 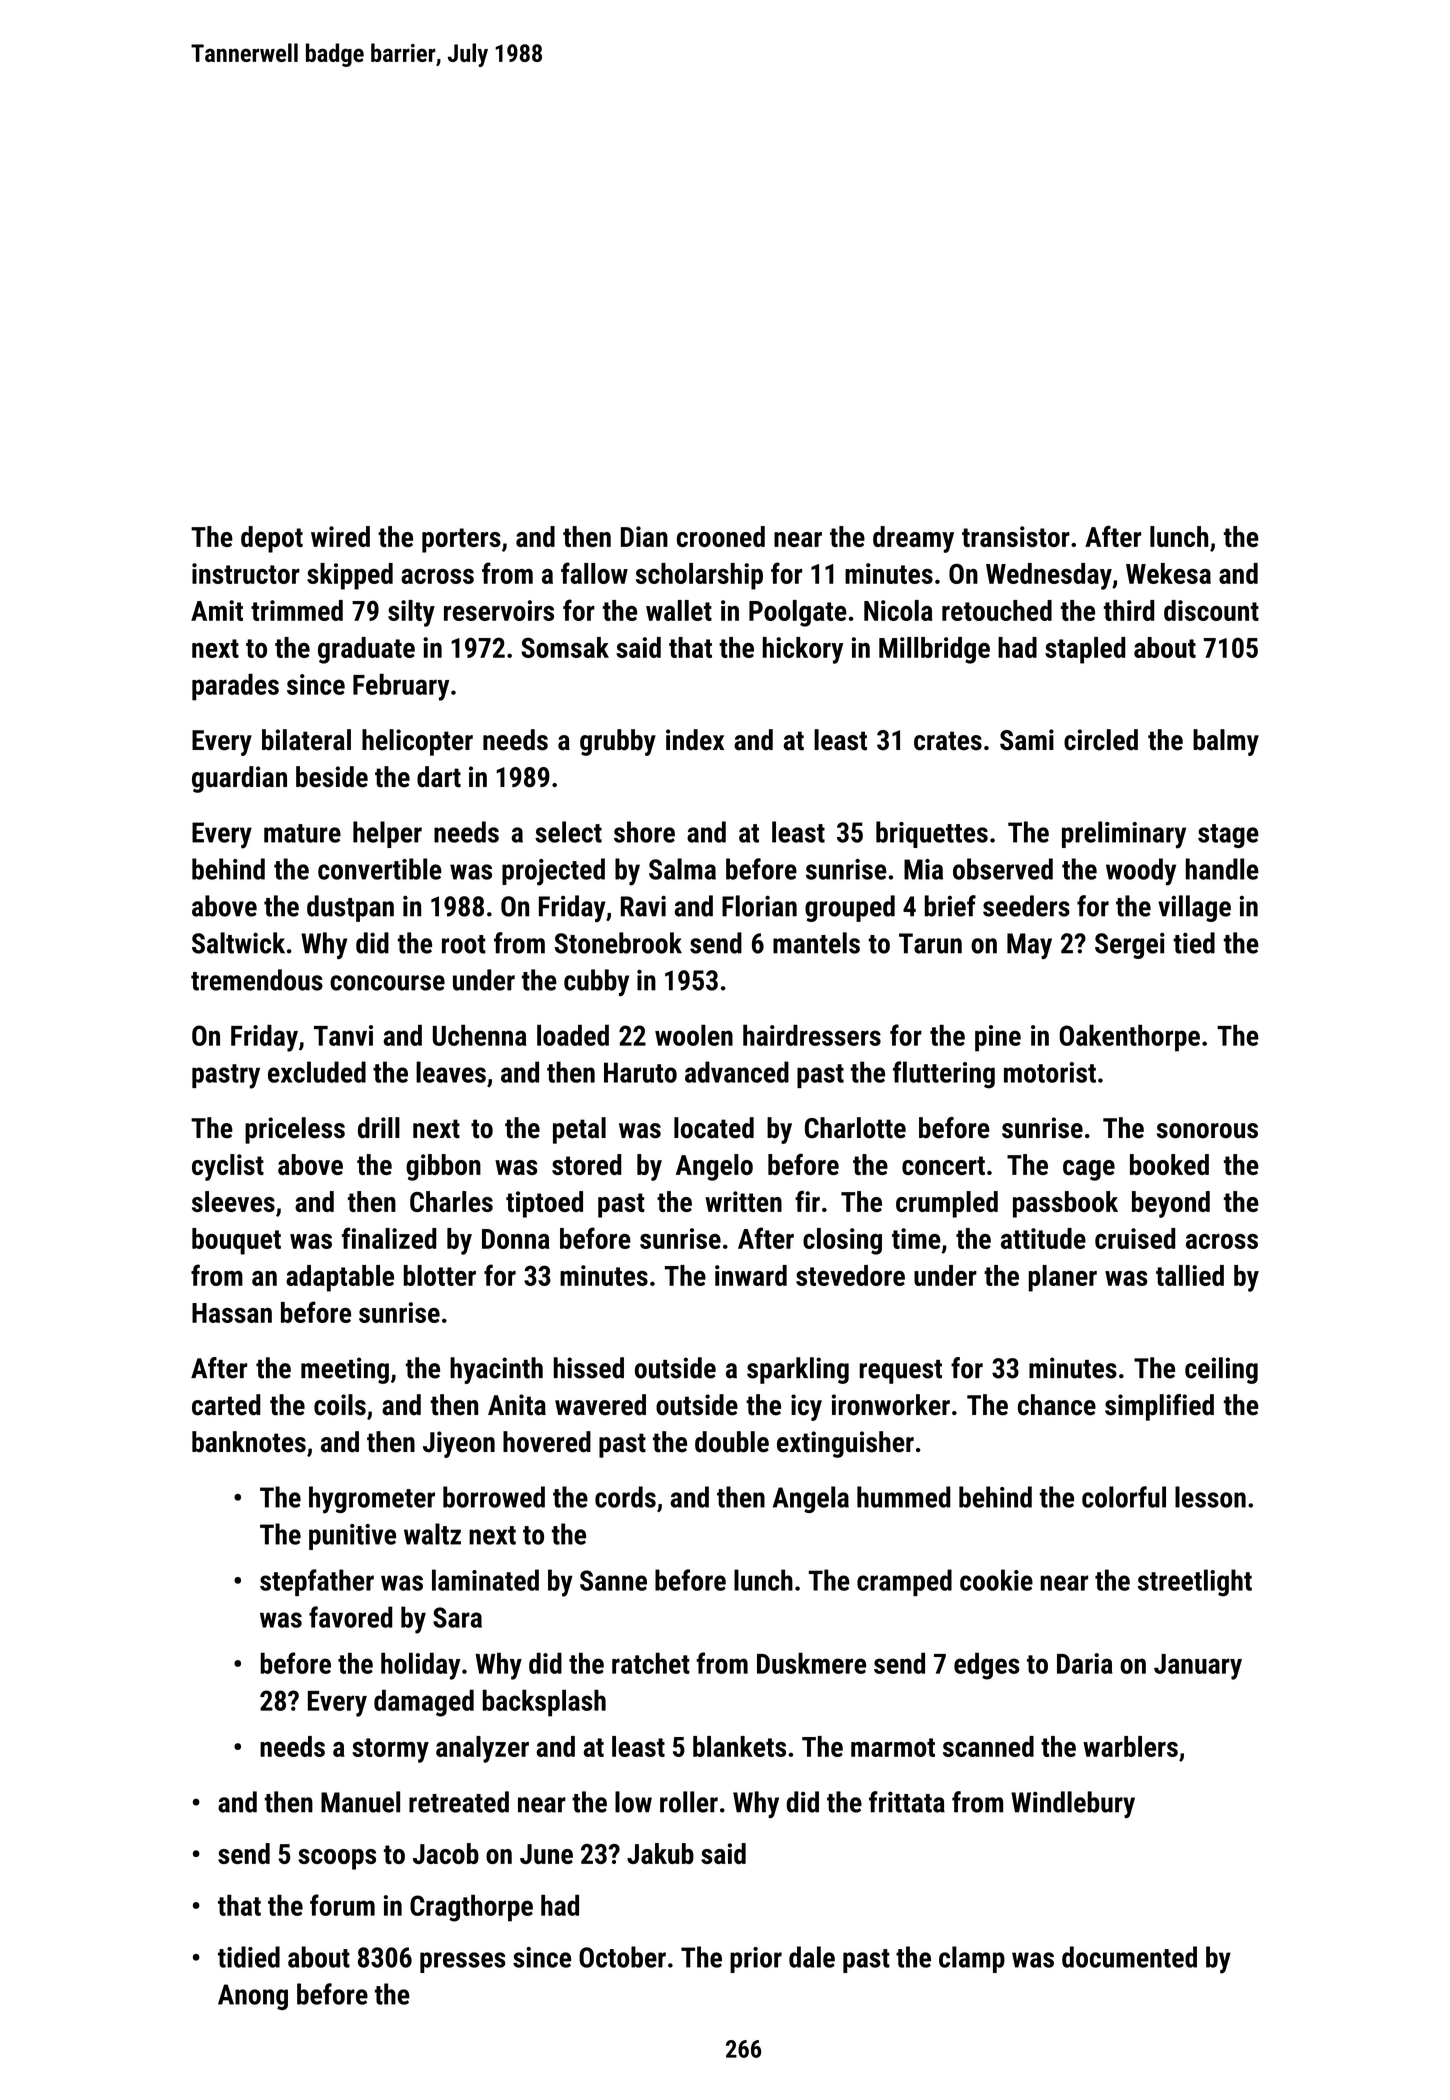 What do you see at coordinates (893, 1747) in the image?
I see `marmot` at bounding box center [893, 1747].
